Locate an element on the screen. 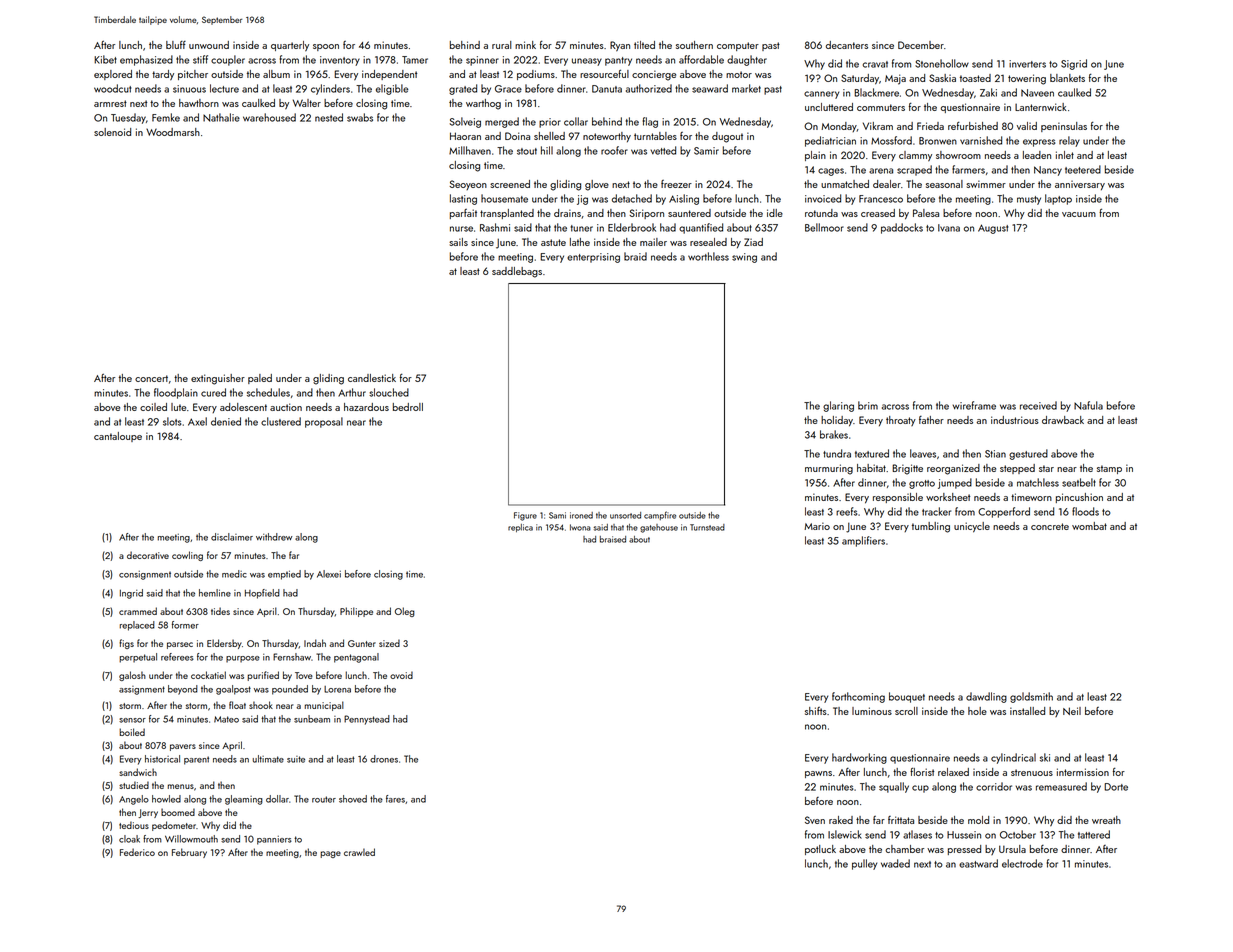 Image resolution: width=1233 pixels, height=952 pixels. emptied is located at coordinates (284, 575).
